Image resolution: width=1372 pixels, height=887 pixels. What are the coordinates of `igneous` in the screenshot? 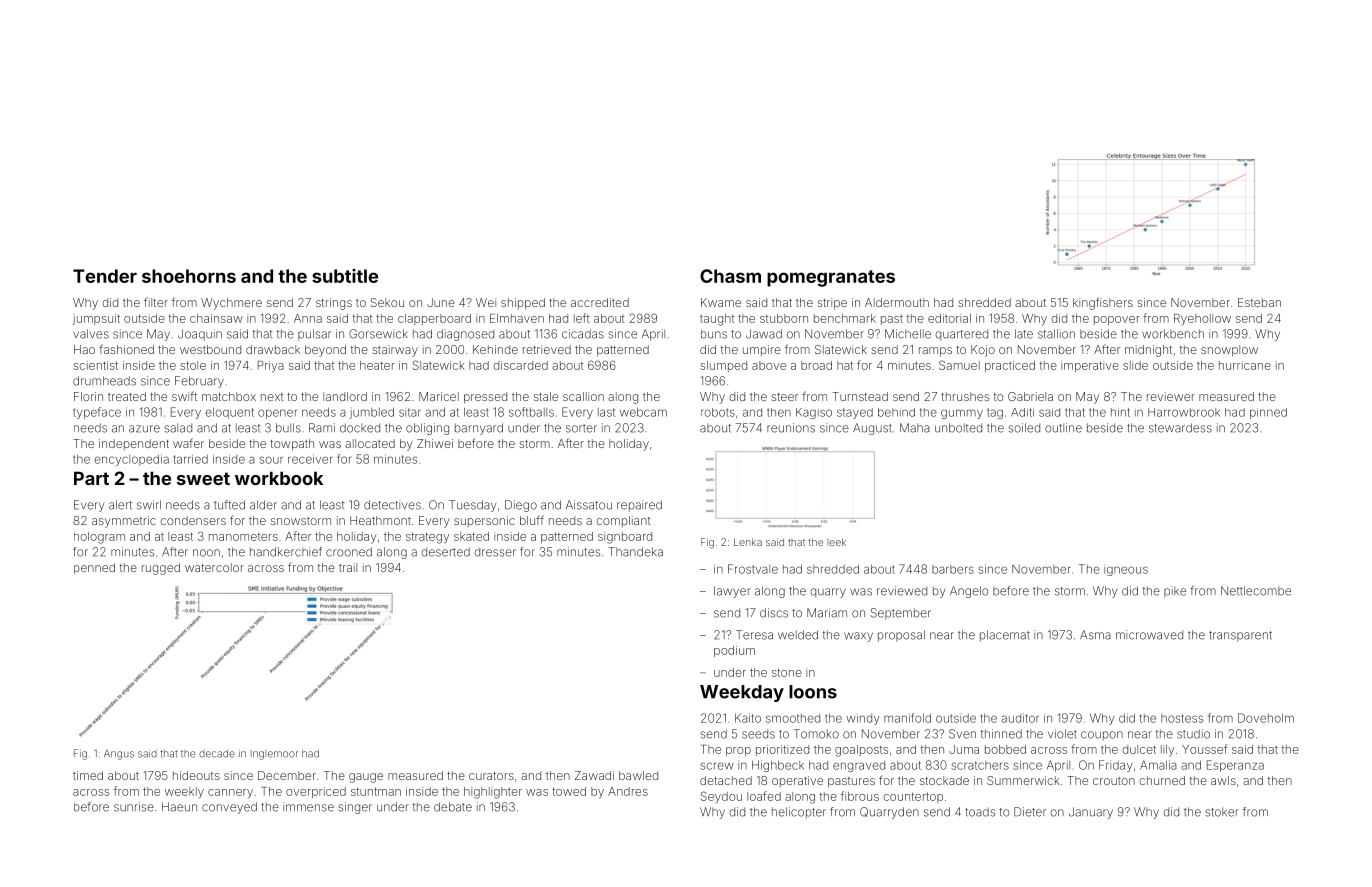 It's located at (1126, 571).
